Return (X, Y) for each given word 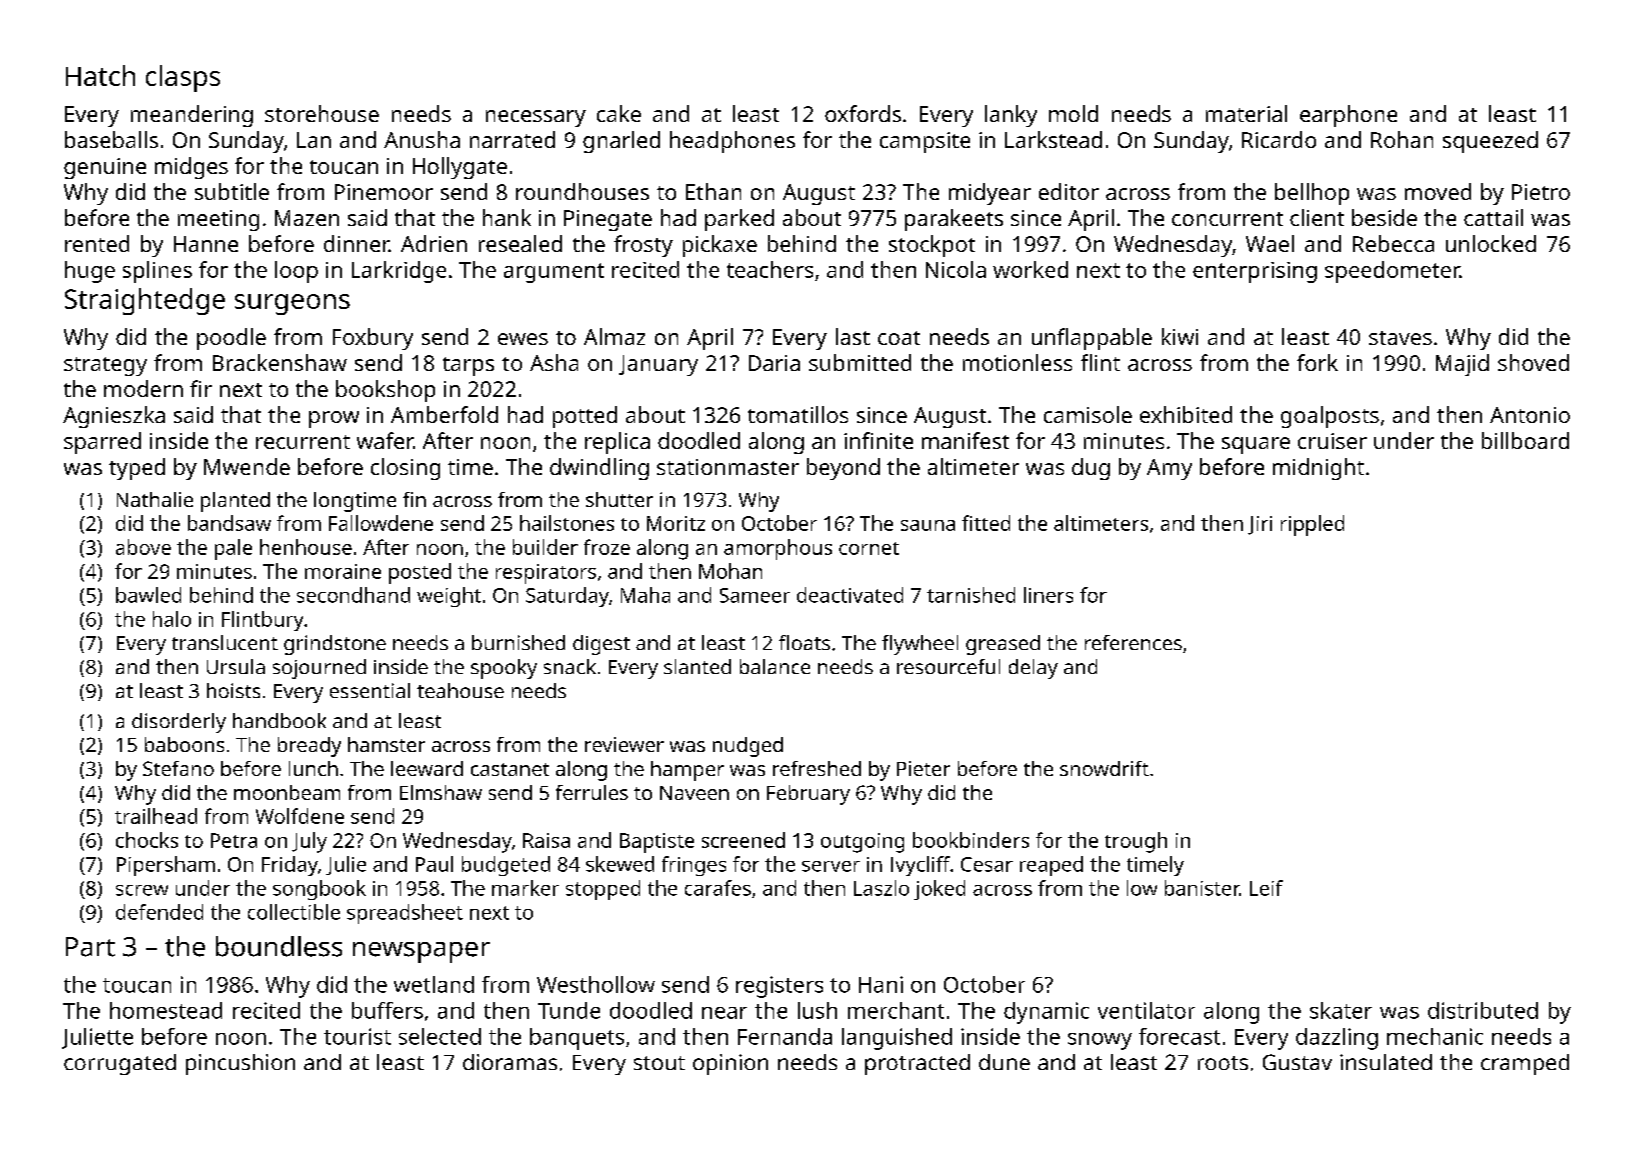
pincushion (240, 1064)
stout (659, 1063)
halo (172, 619)
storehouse (322, 113)
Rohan (1402, 139)
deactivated (850, 595)
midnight (1318, 469)
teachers (770, 269)
